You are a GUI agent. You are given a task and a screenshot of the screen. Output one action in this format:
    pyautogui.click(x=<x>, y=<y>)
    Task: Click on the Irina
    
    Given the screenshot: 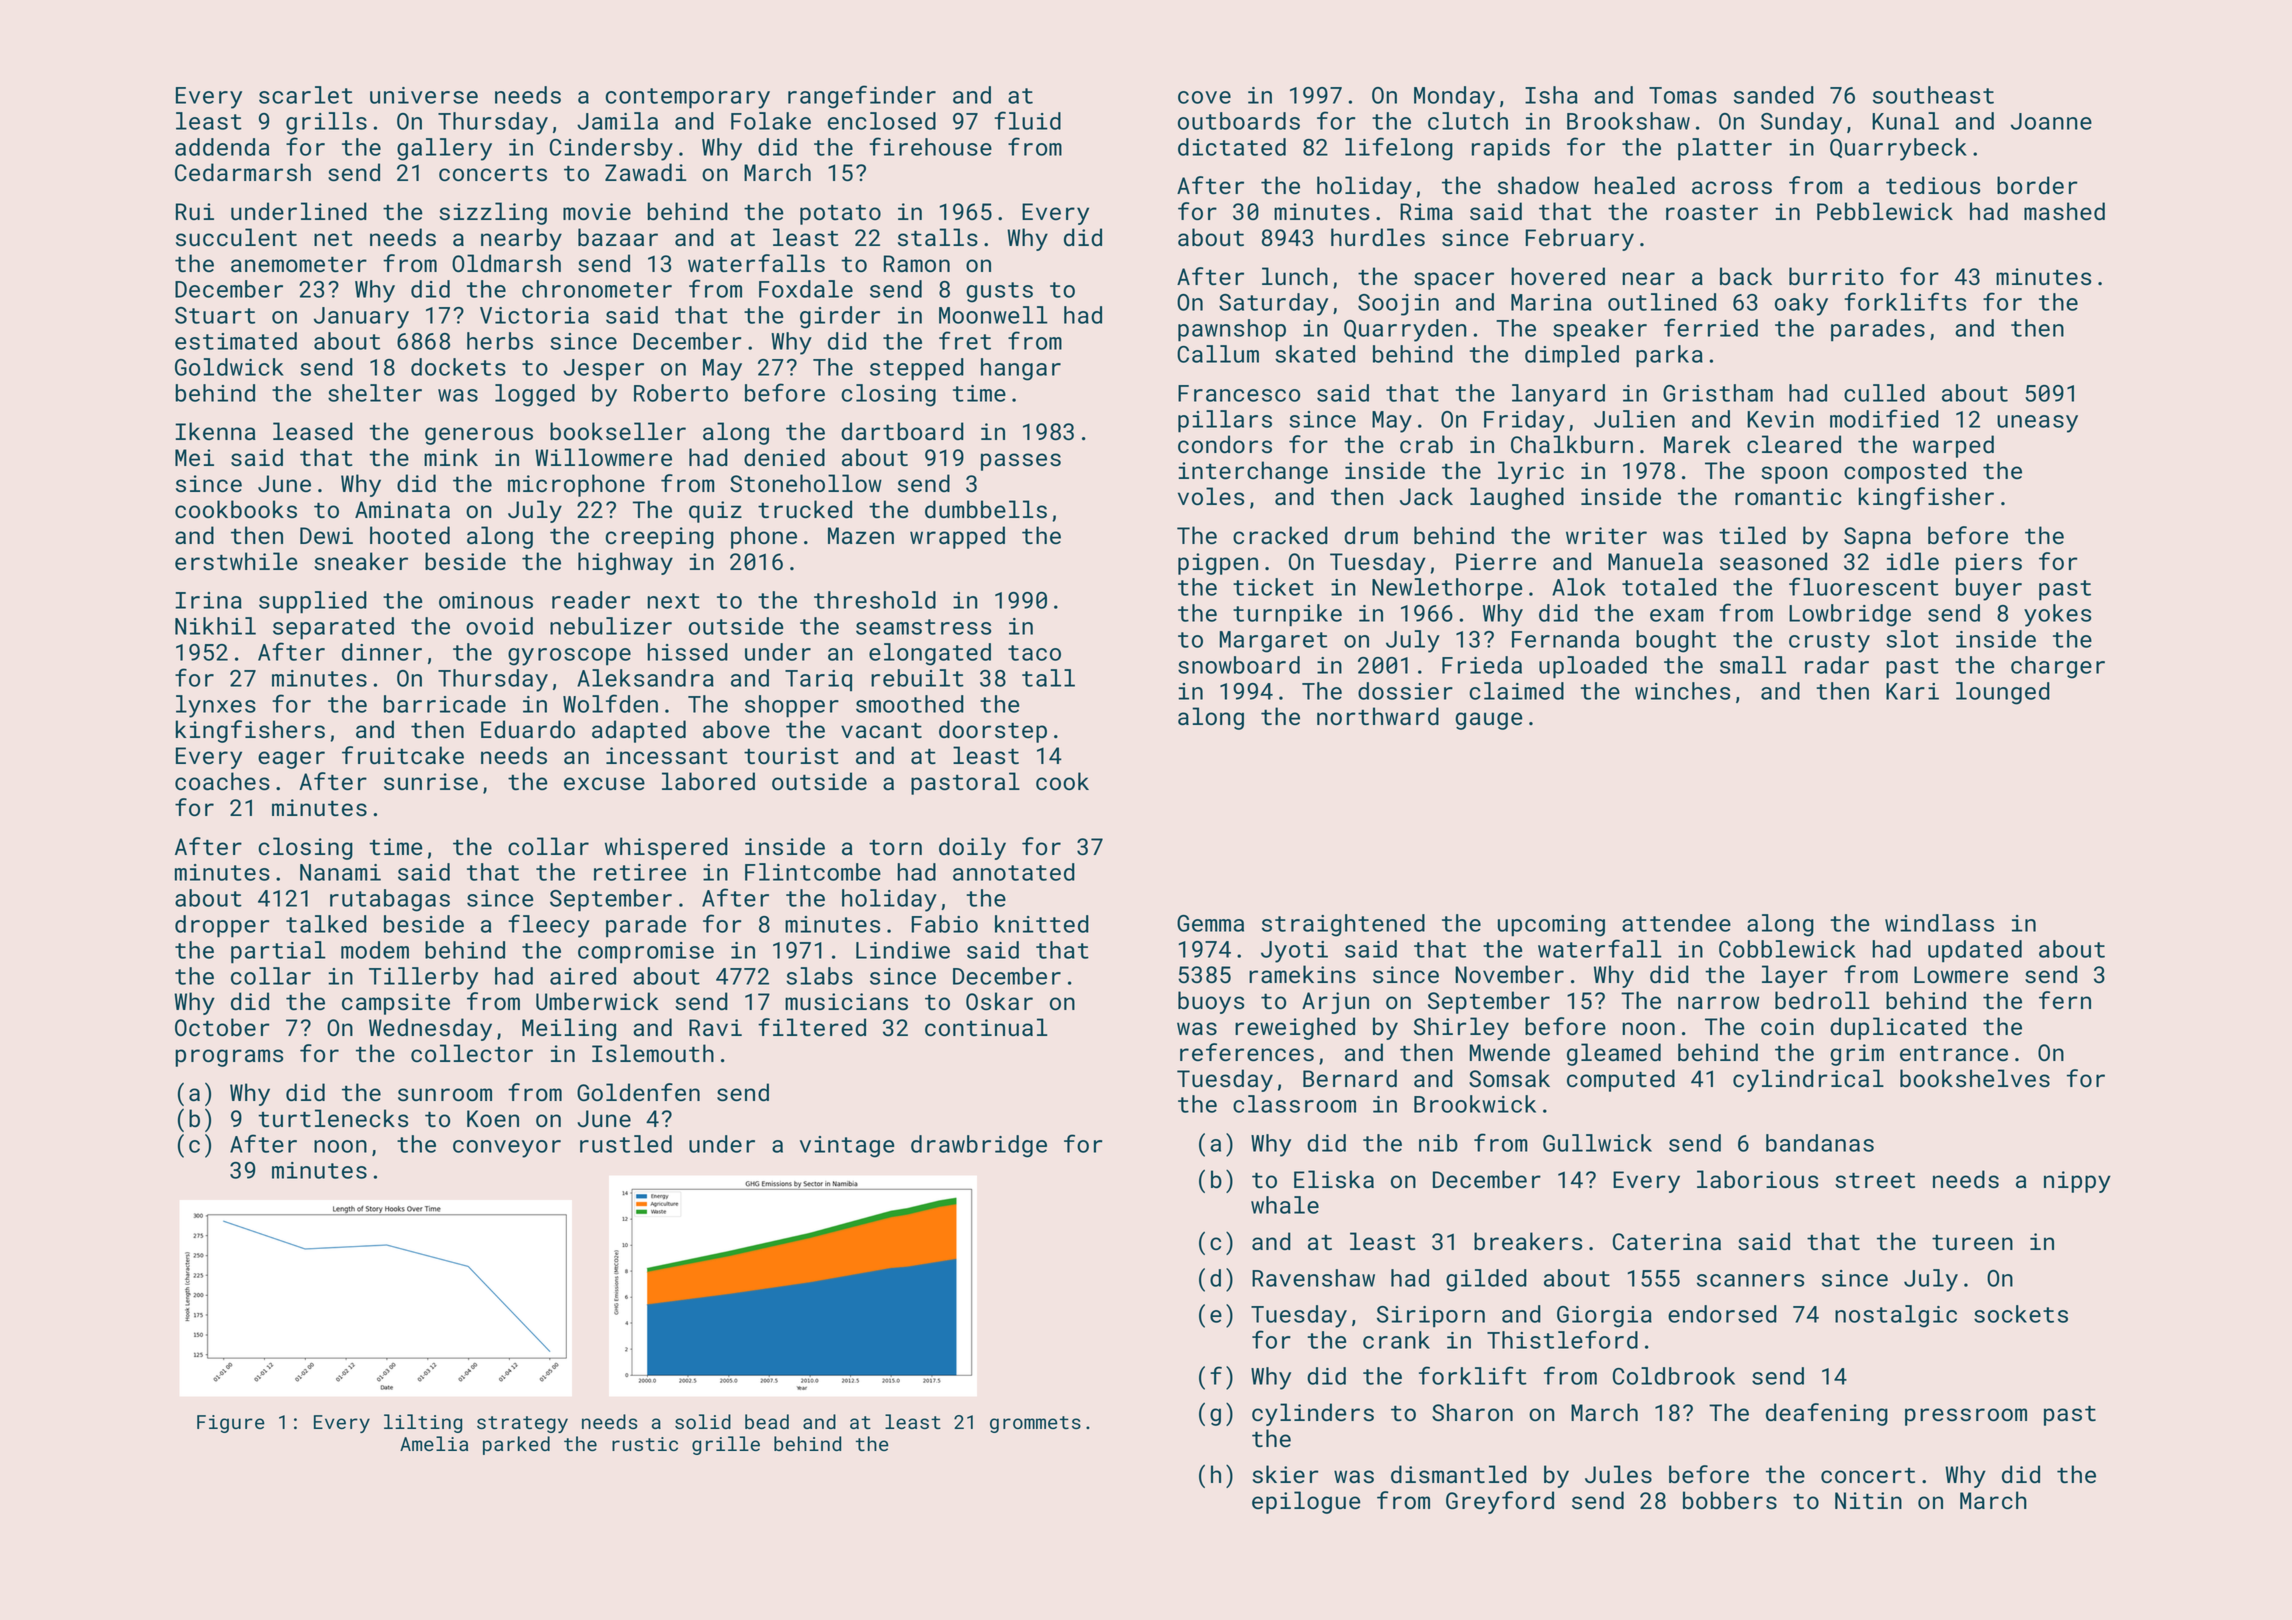 What is the action you would take?
    pyautogui.click(x=208, y=600)
